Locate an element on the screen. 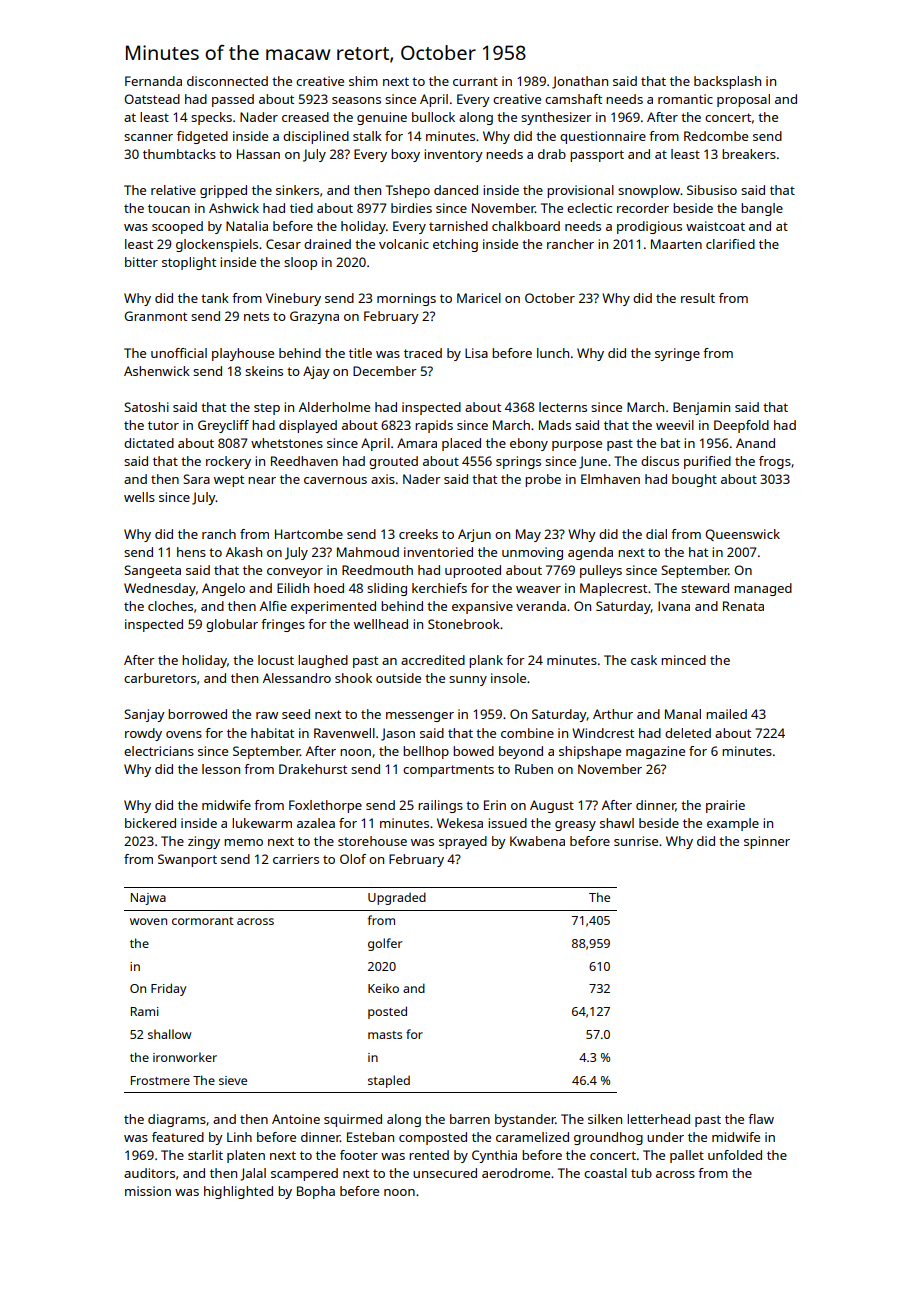 This screenshot has width=924, height=1308. Ashwick is located at coordinates (234, 208).
